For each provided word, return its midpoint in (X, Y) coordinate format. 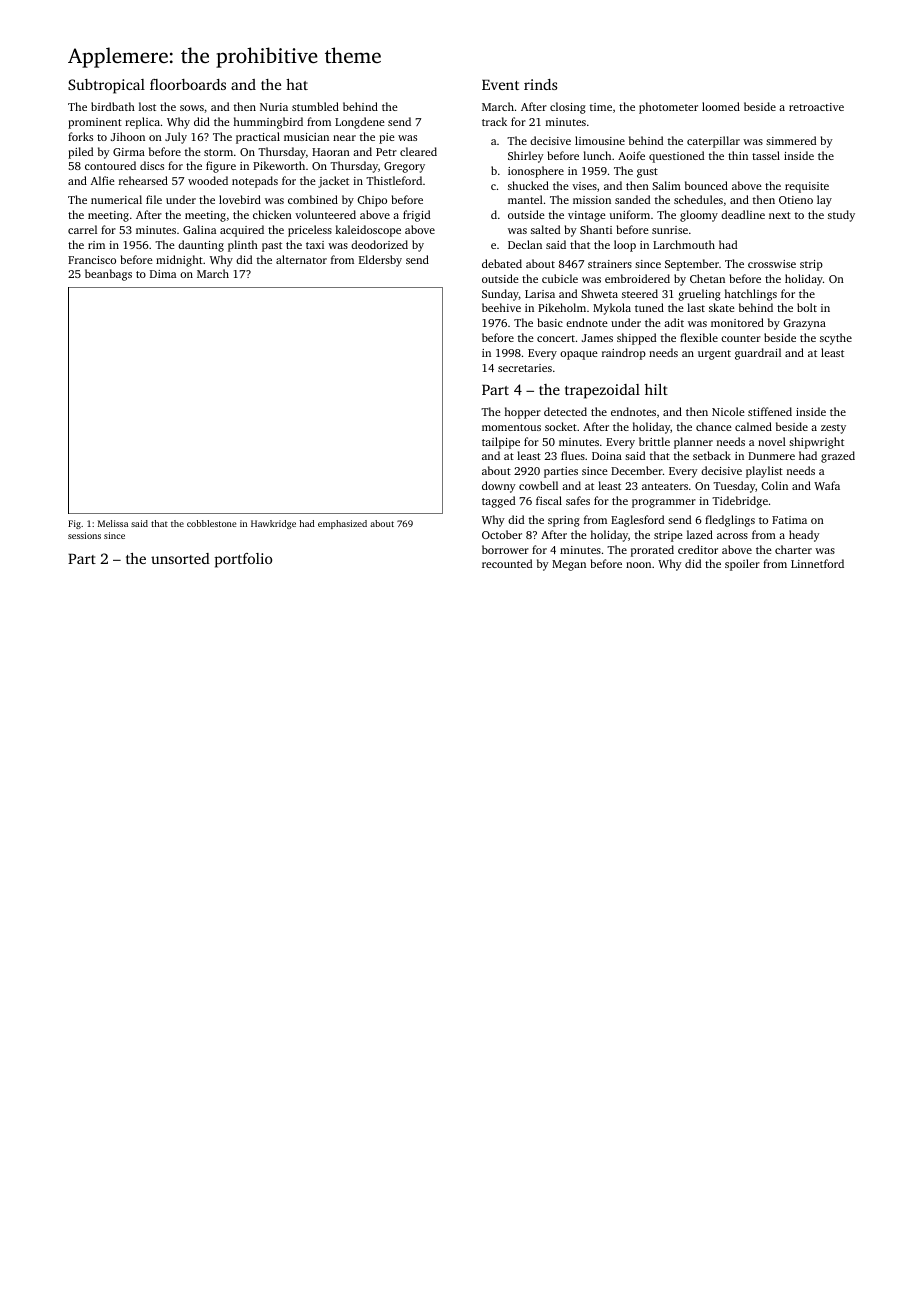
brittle (654, 441)
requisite (807, 187)
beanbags (108, 275)
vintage (587, 216)
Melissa (113, 523)
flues (573, 455)
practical (258, 138)
